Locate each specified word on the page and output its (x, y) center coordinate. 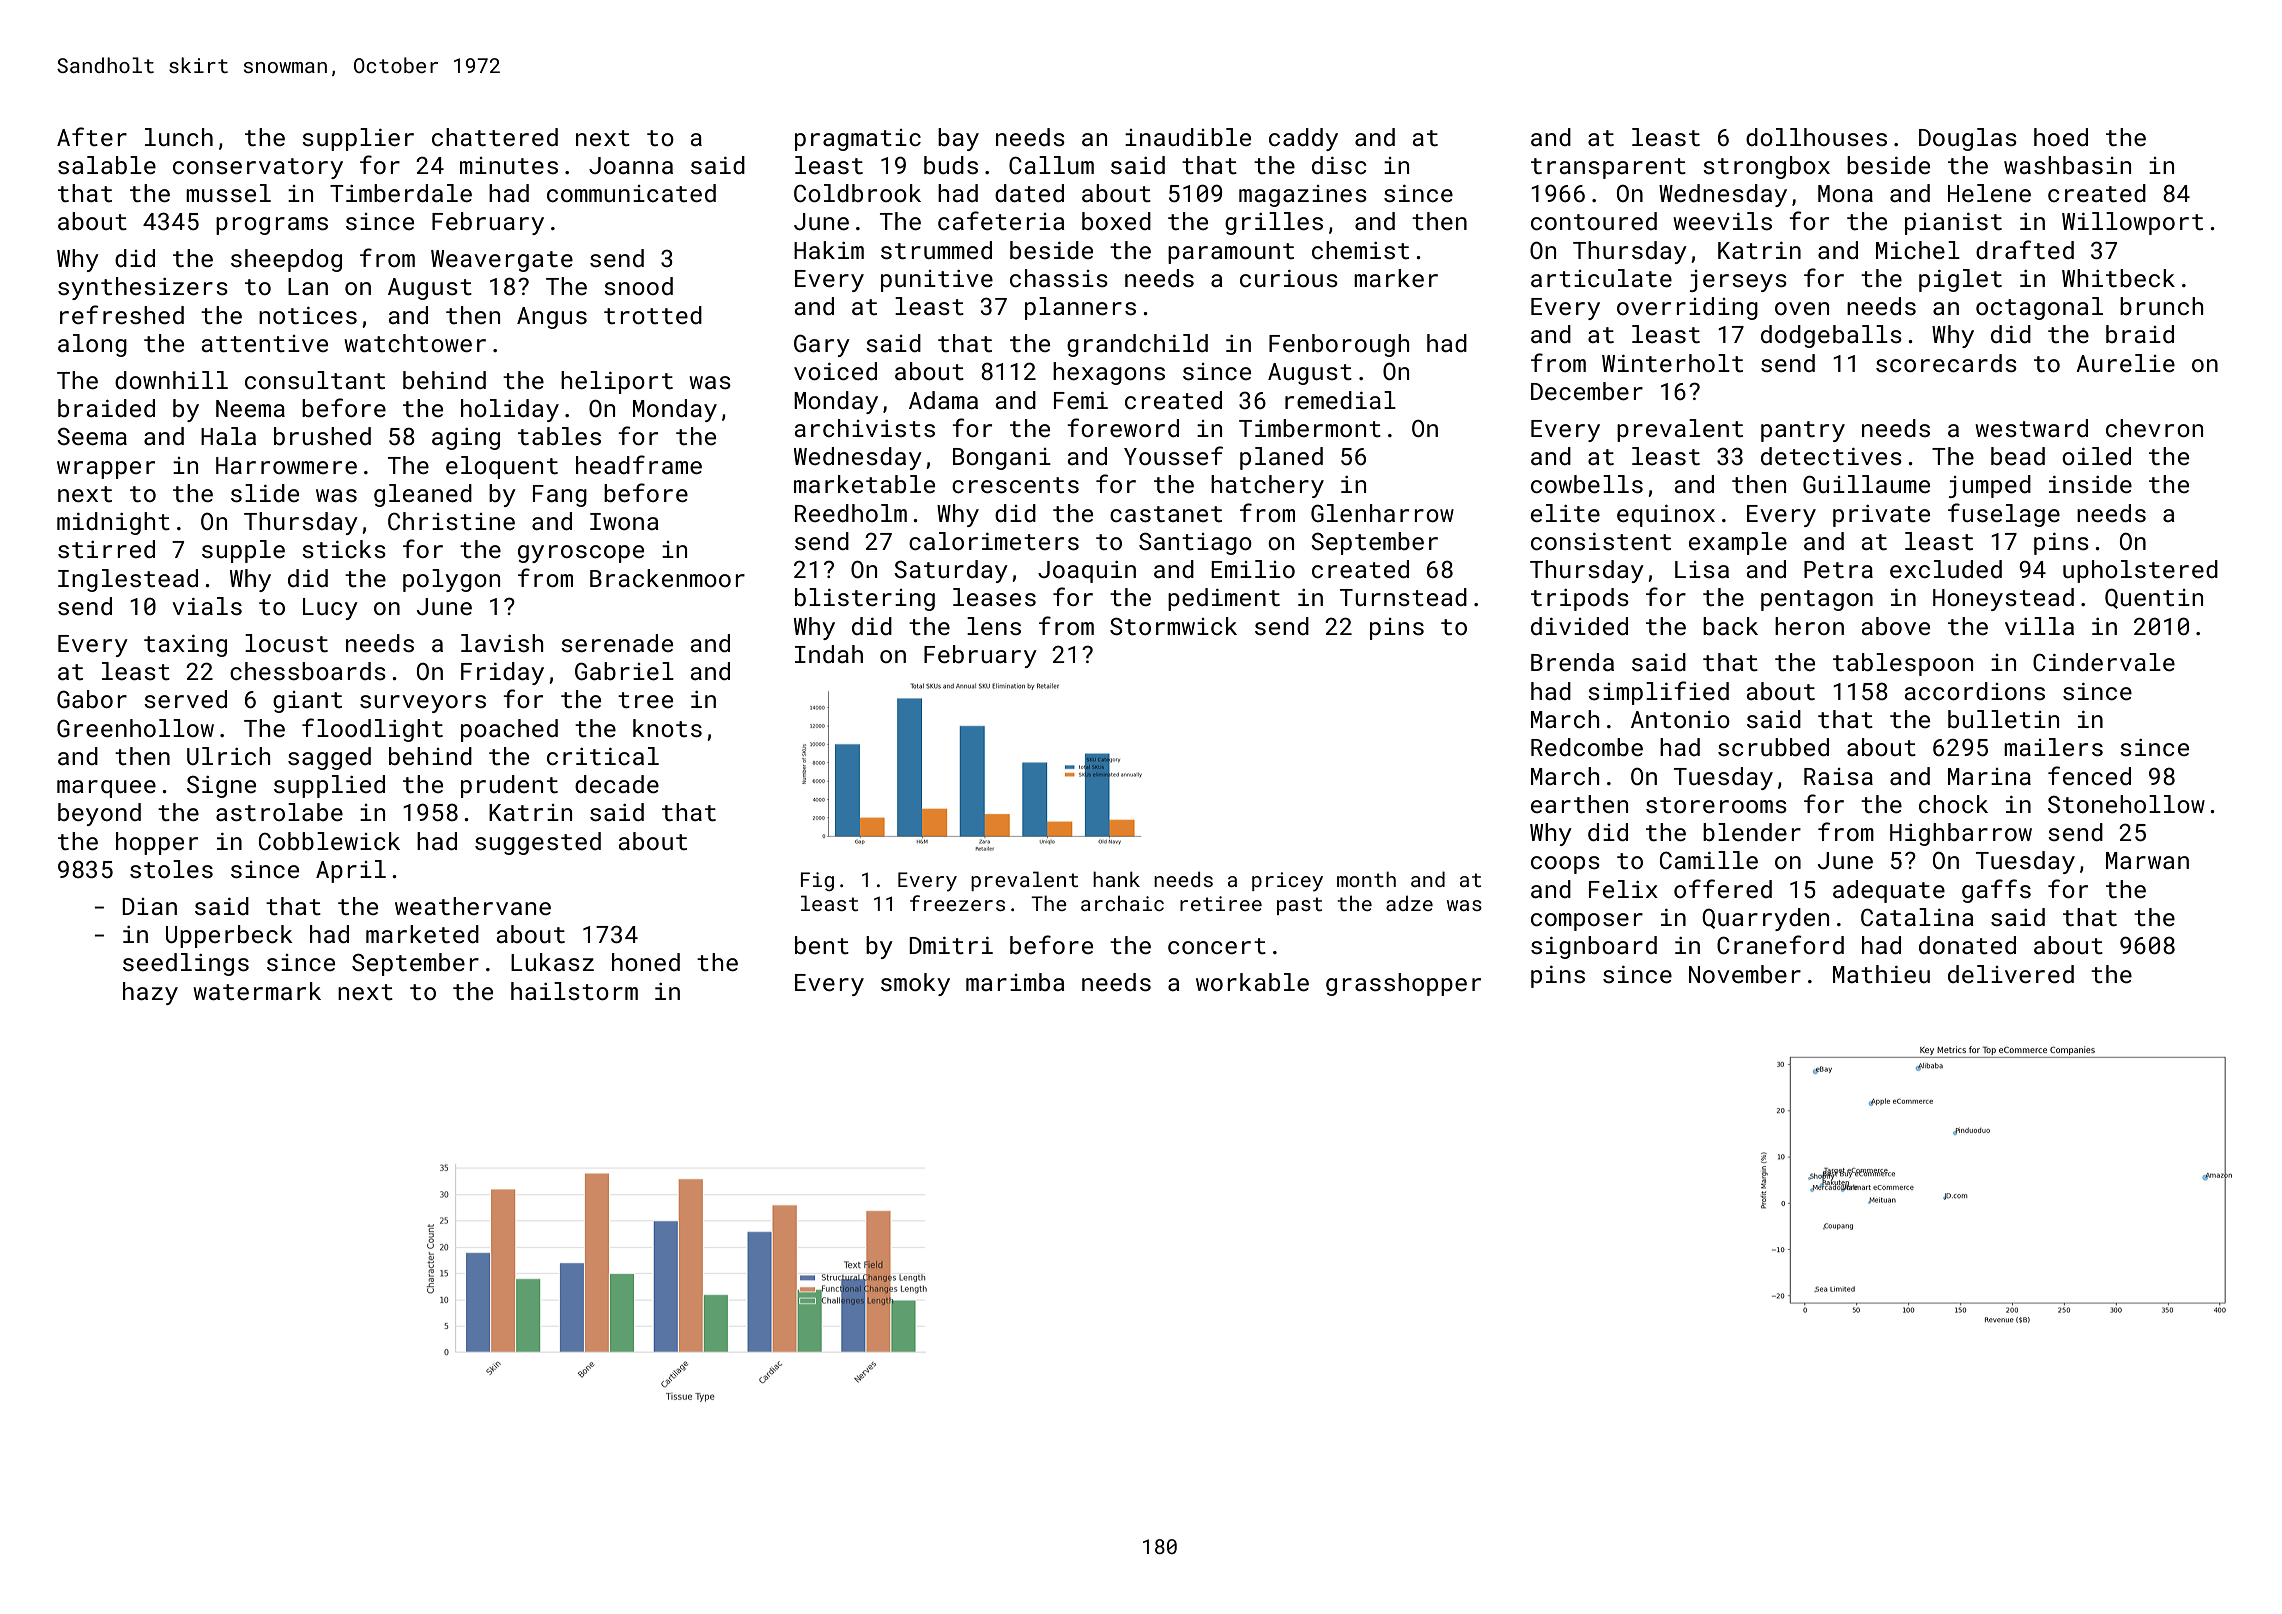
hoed (2061, 137)
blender (1752, 832)
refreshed (122, 314)
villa (2039, 626)
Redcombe (1587, 747)
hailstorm (574, 991)
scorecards (1946, 363)
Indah (829, 654)
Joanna (631, 165)
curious (1289, 278)
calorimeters (994, 541)
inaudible (1188, 137)
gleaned (423, 495)
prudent (509, 786)
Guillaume (1866, 484)
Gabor (92, 699)
